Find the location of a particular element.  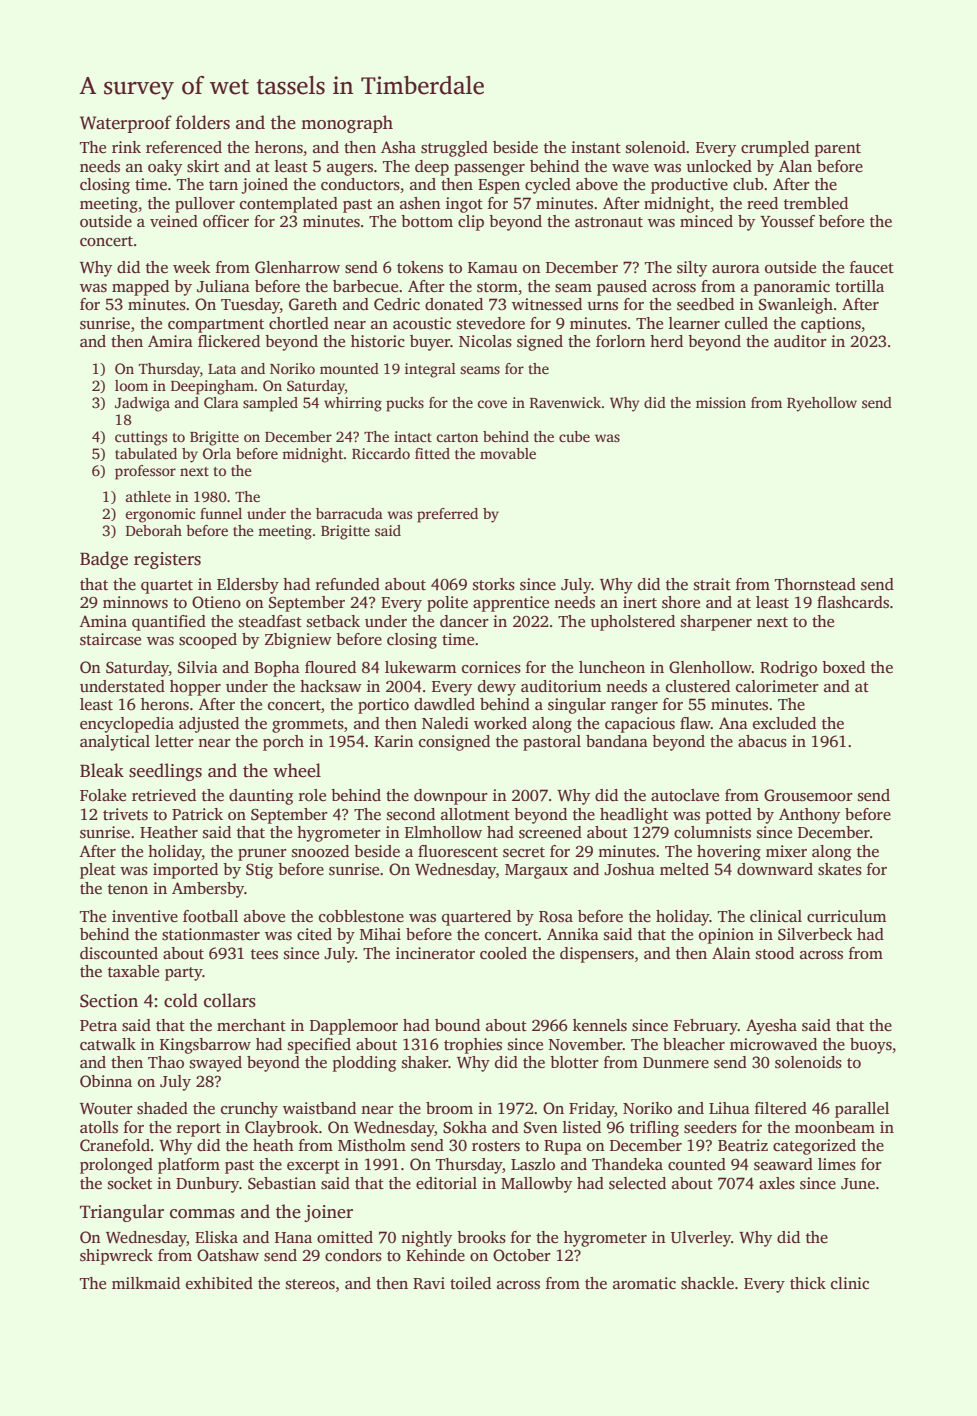

Hana is located at coordinates (293, 1237).
